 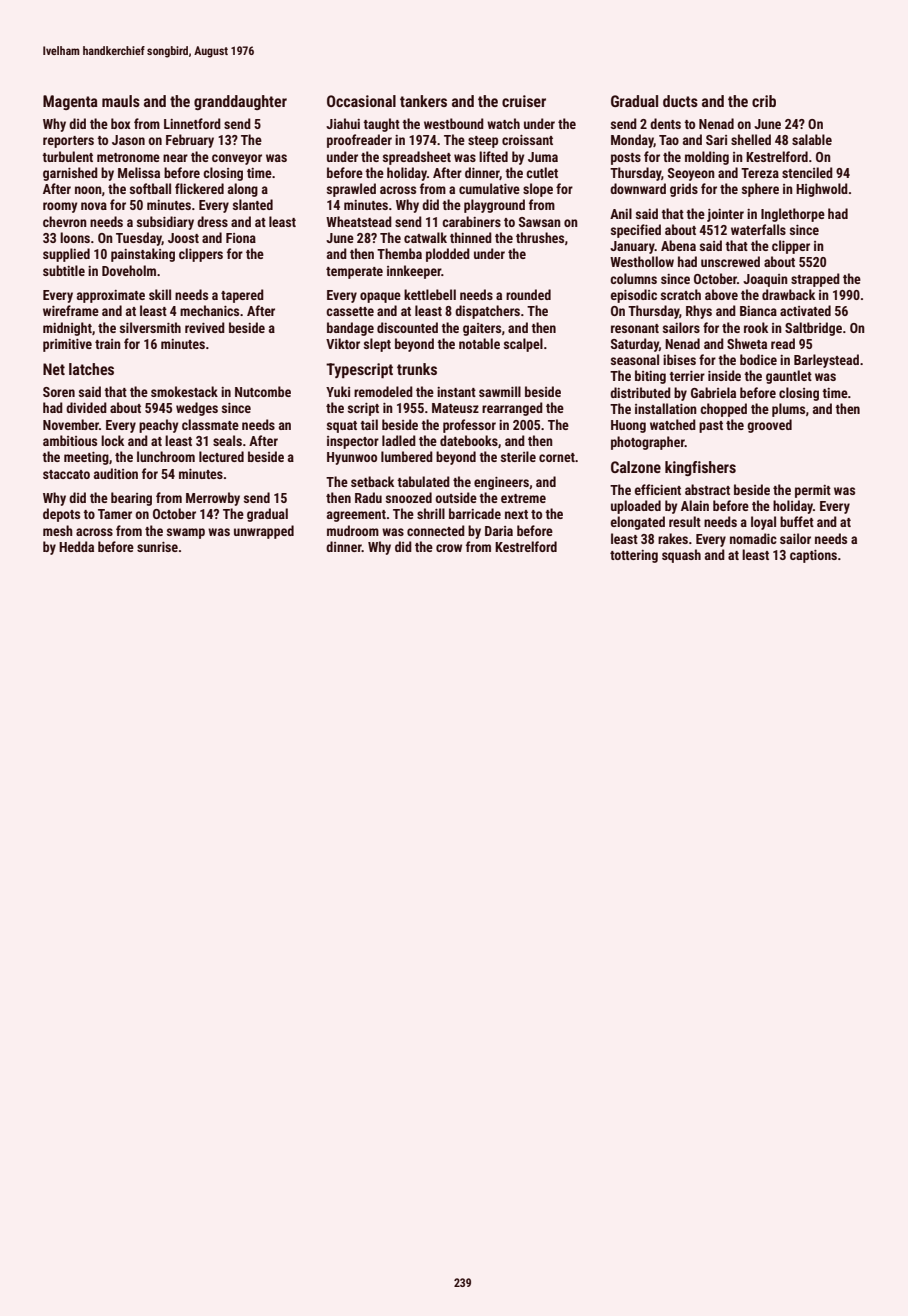 What do you see at coordinates (524, 101) in the screenshot?
I see `cruiser` at bounding box center [524, 101].
